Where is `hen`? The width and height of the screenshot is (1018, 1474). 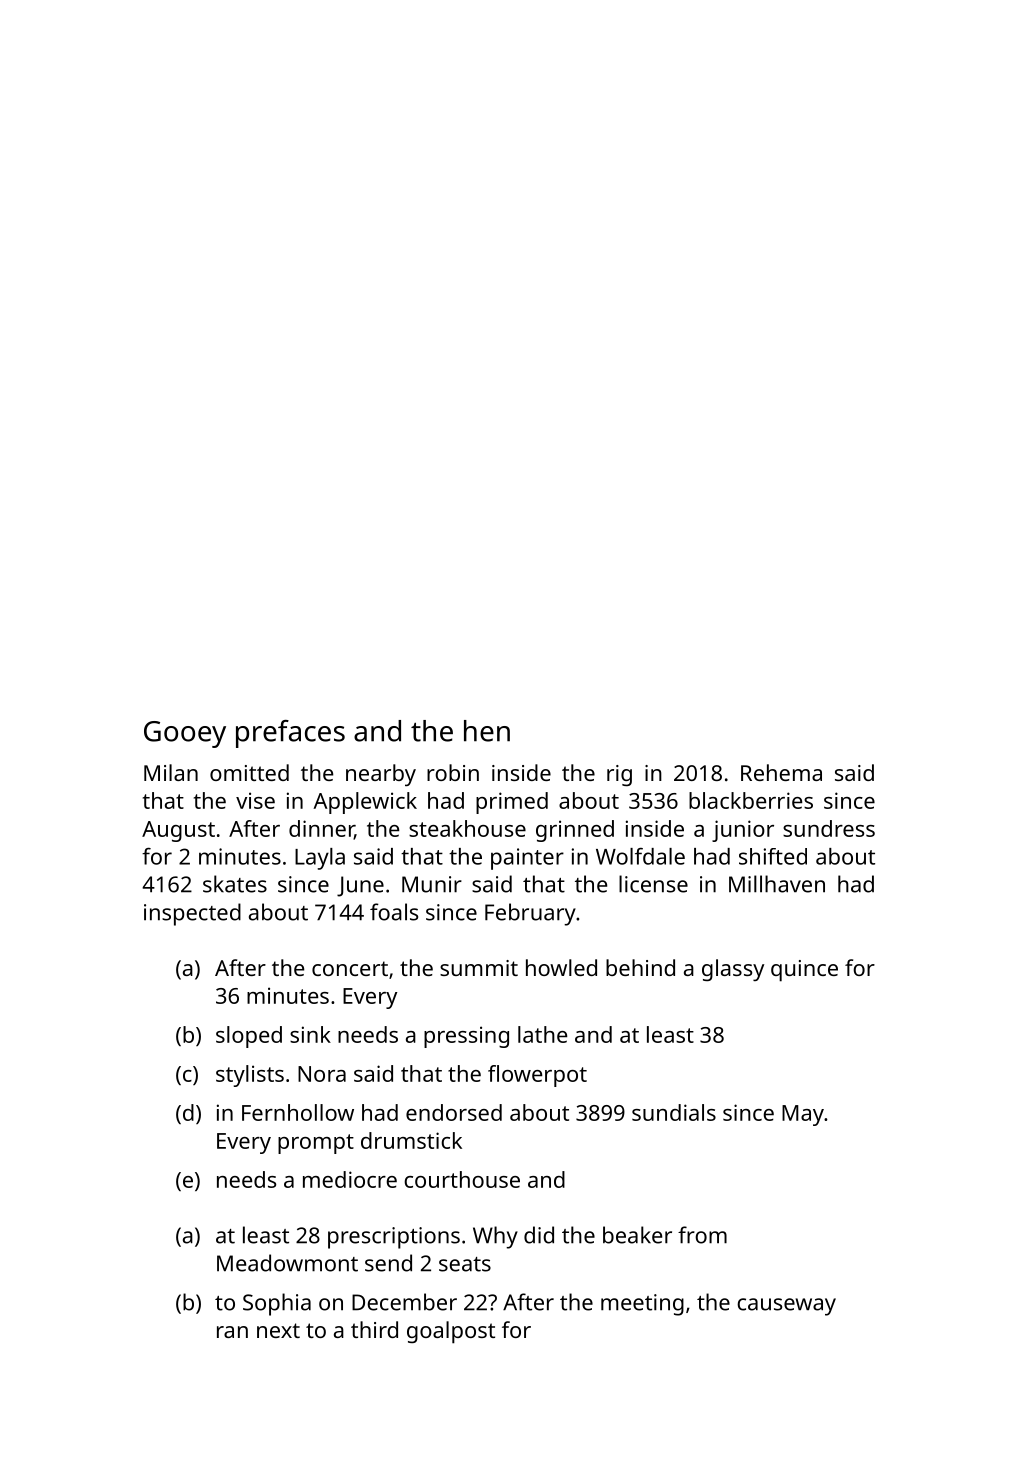 hen is located at coordinates (487, 731).
